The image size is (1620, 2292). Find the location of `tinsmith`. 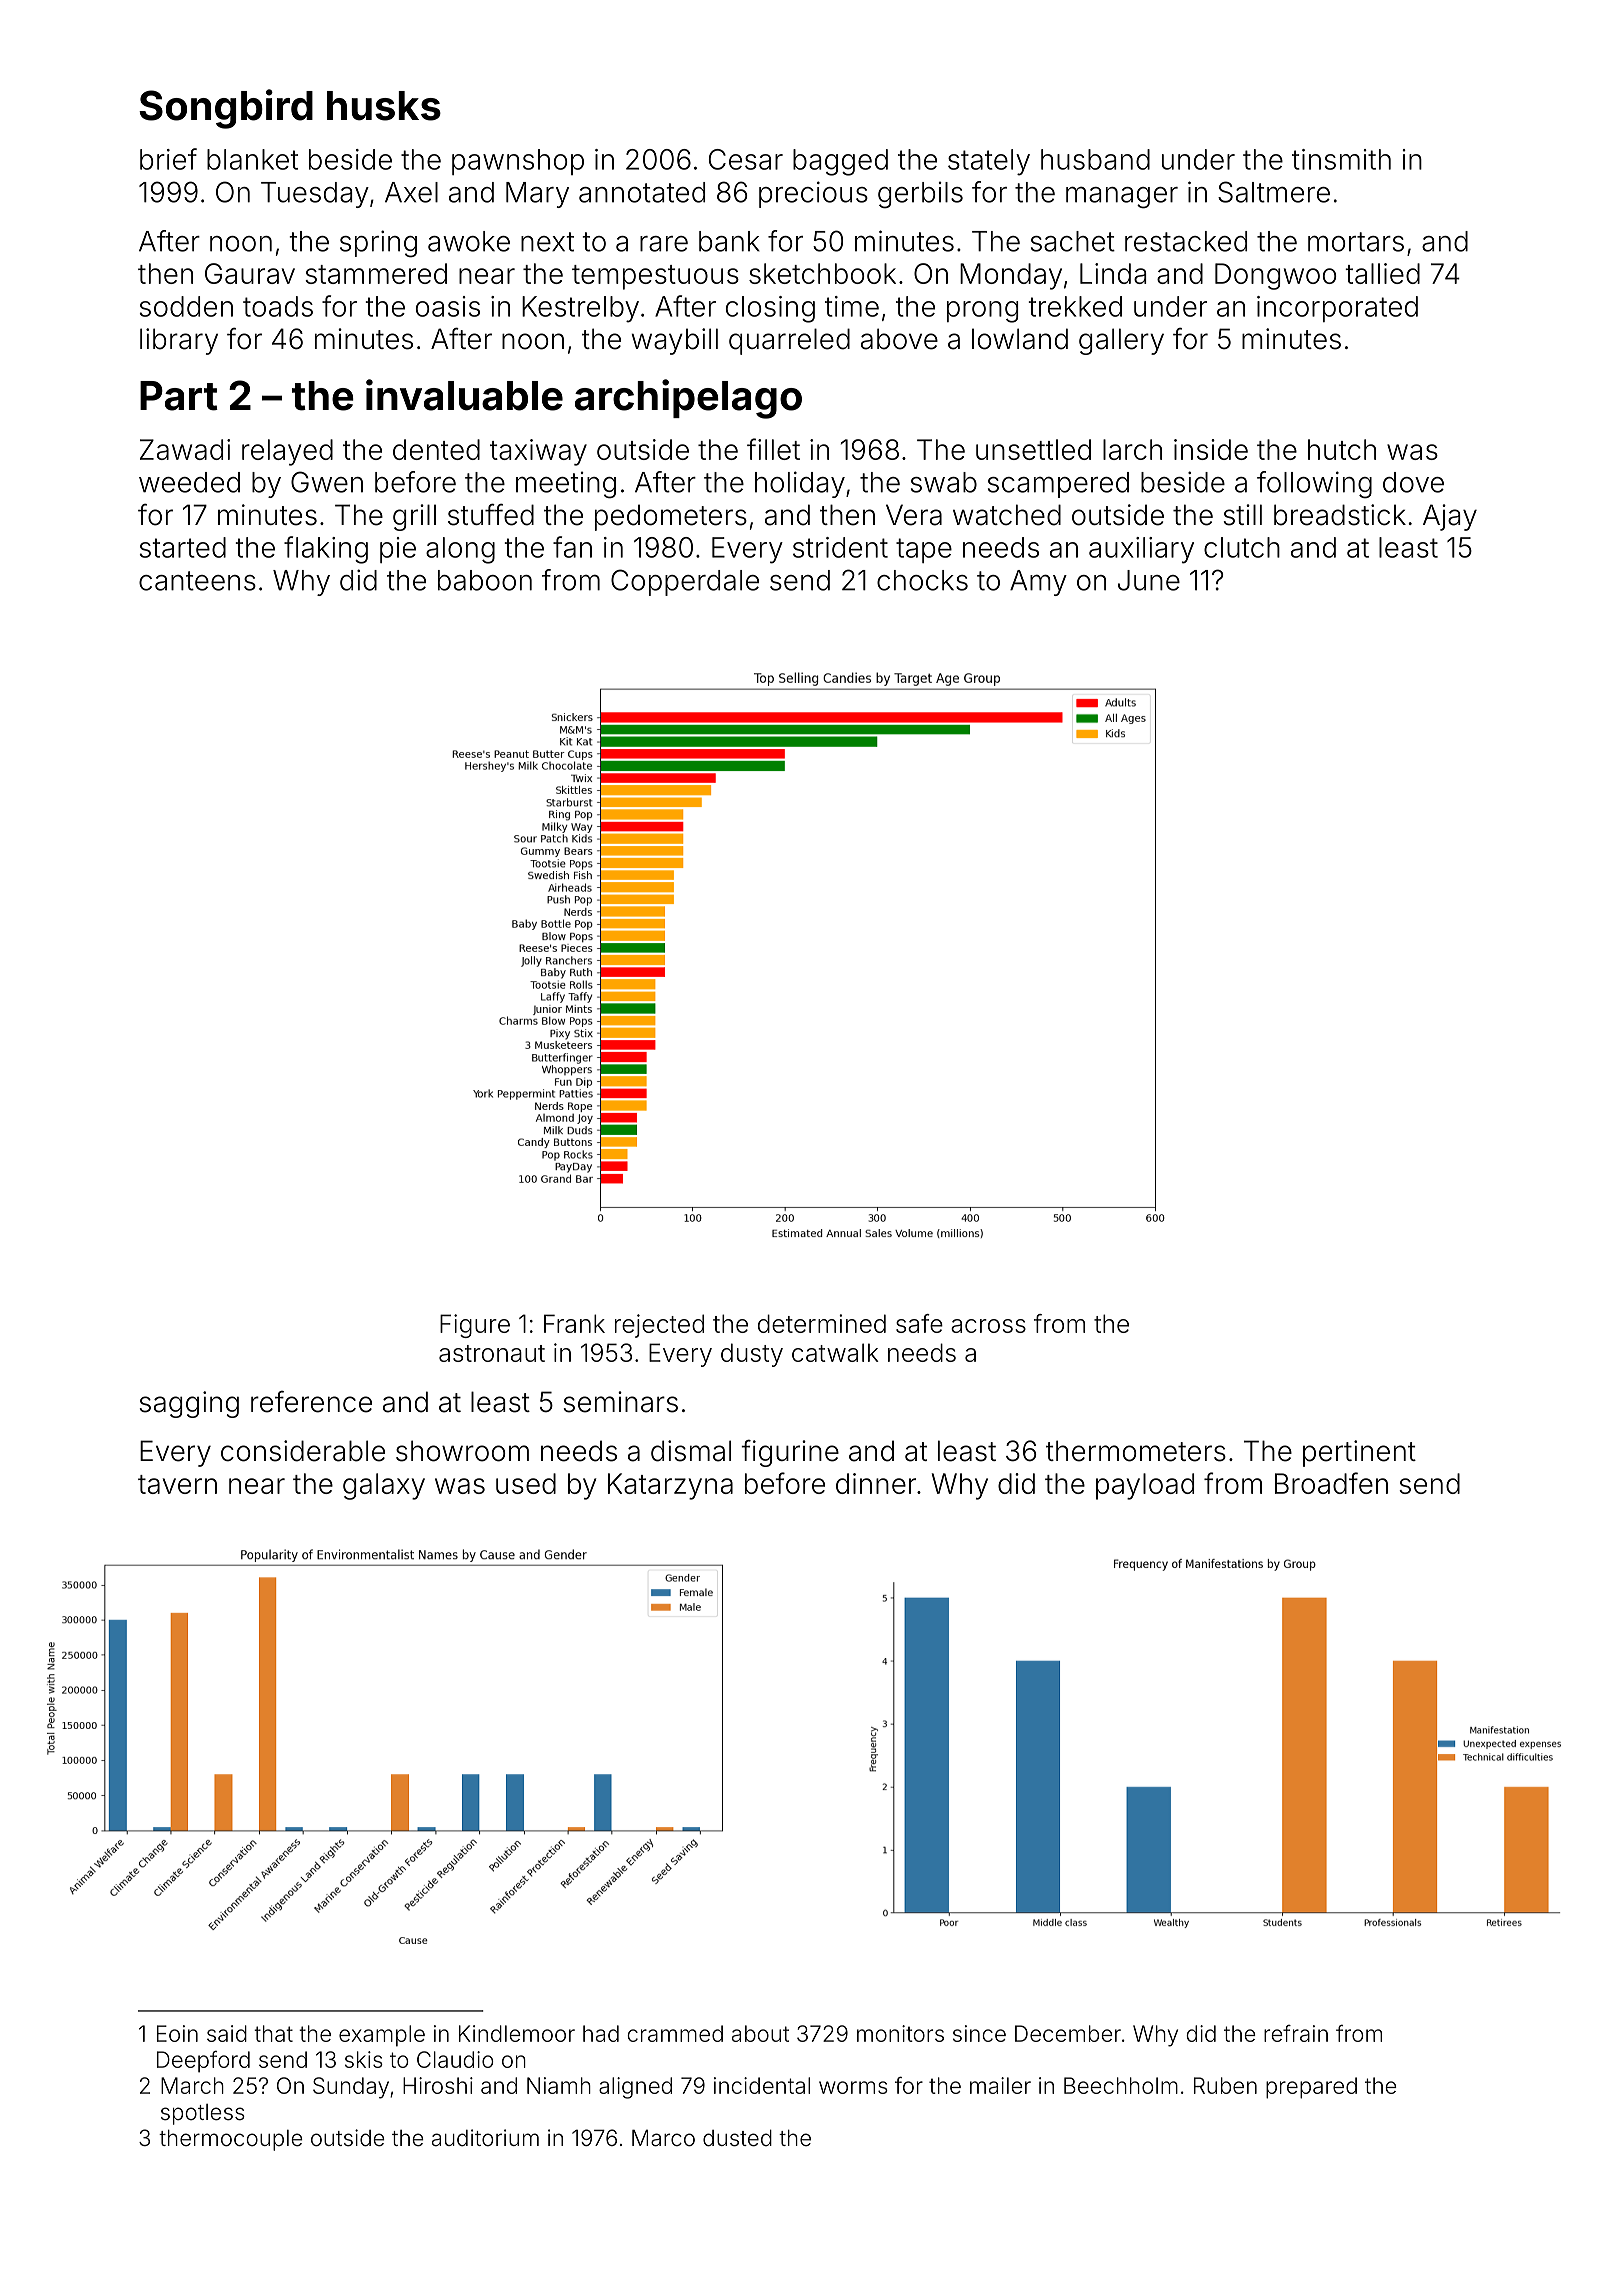

tinsmith is located at coordinates (1341, 159).
